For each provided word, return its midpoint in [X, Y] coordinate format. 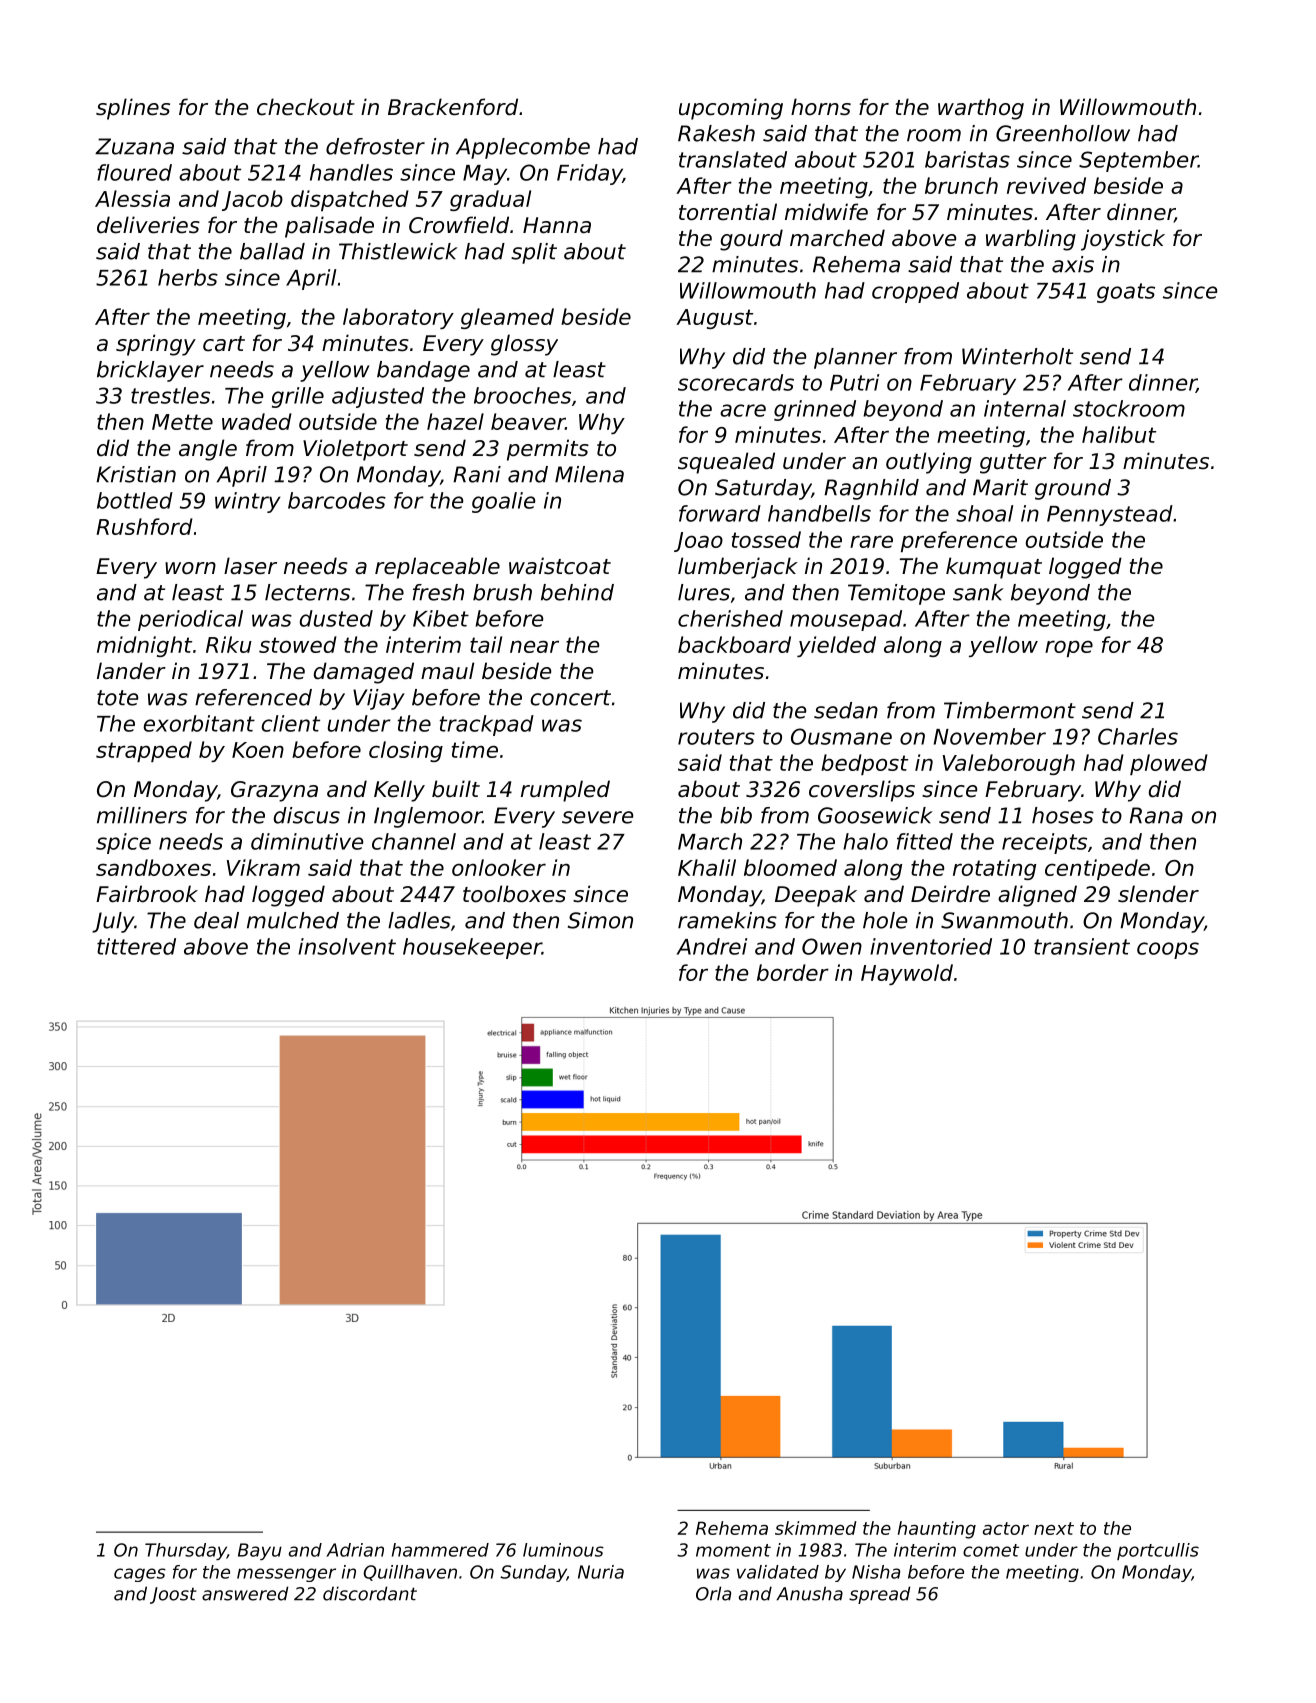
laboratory [398, 318]
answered [245, 1593]
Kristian [136, 474]
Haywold [907, 974]
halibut [1119, 434]
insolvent [347, 946]
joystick [1123, 240]
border [793, 972]
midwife [826, 212]
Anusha [809, 1593]
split [534, 253]
